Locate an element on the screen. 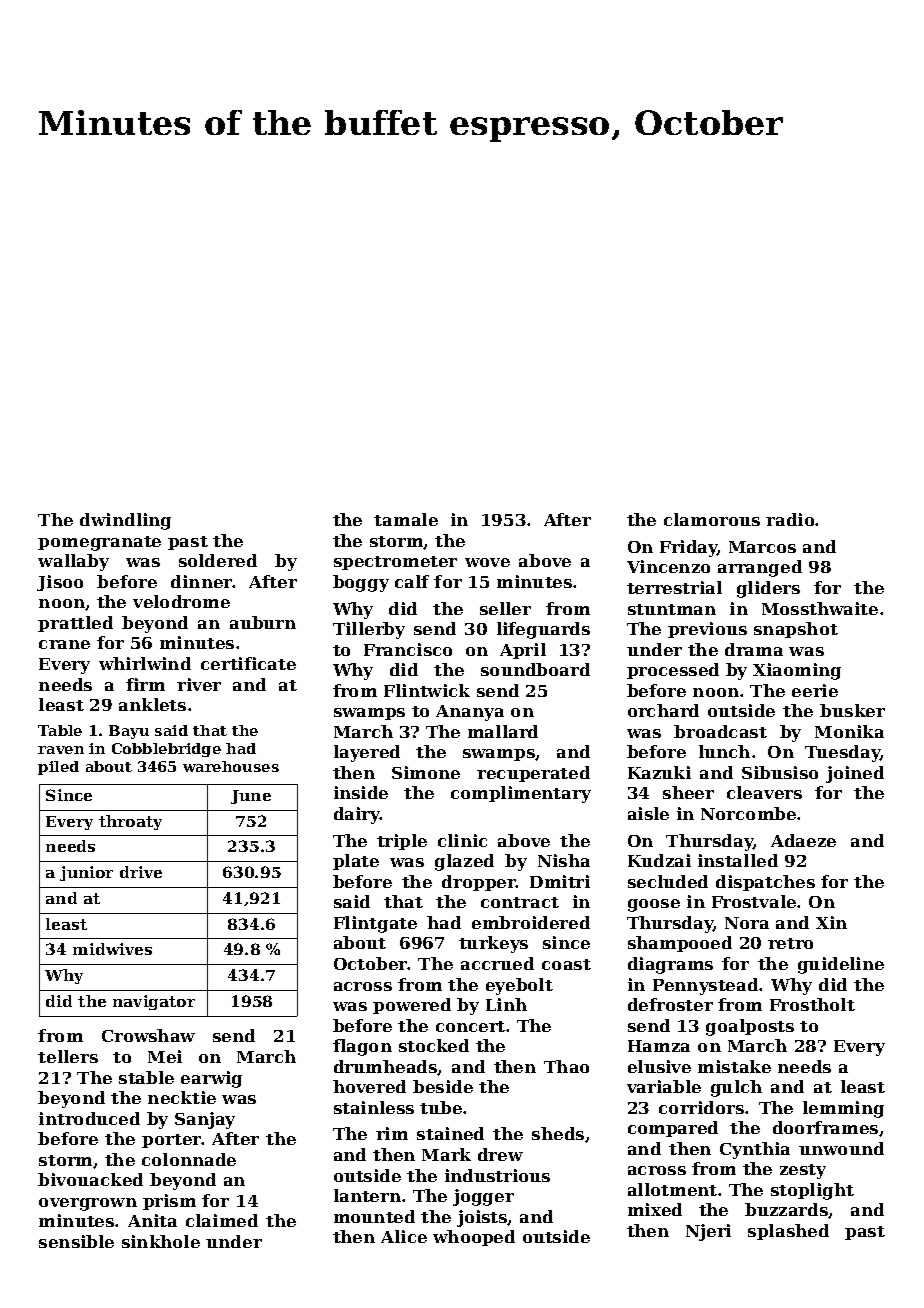  colonnade is located at coordinates (189, 1159).
